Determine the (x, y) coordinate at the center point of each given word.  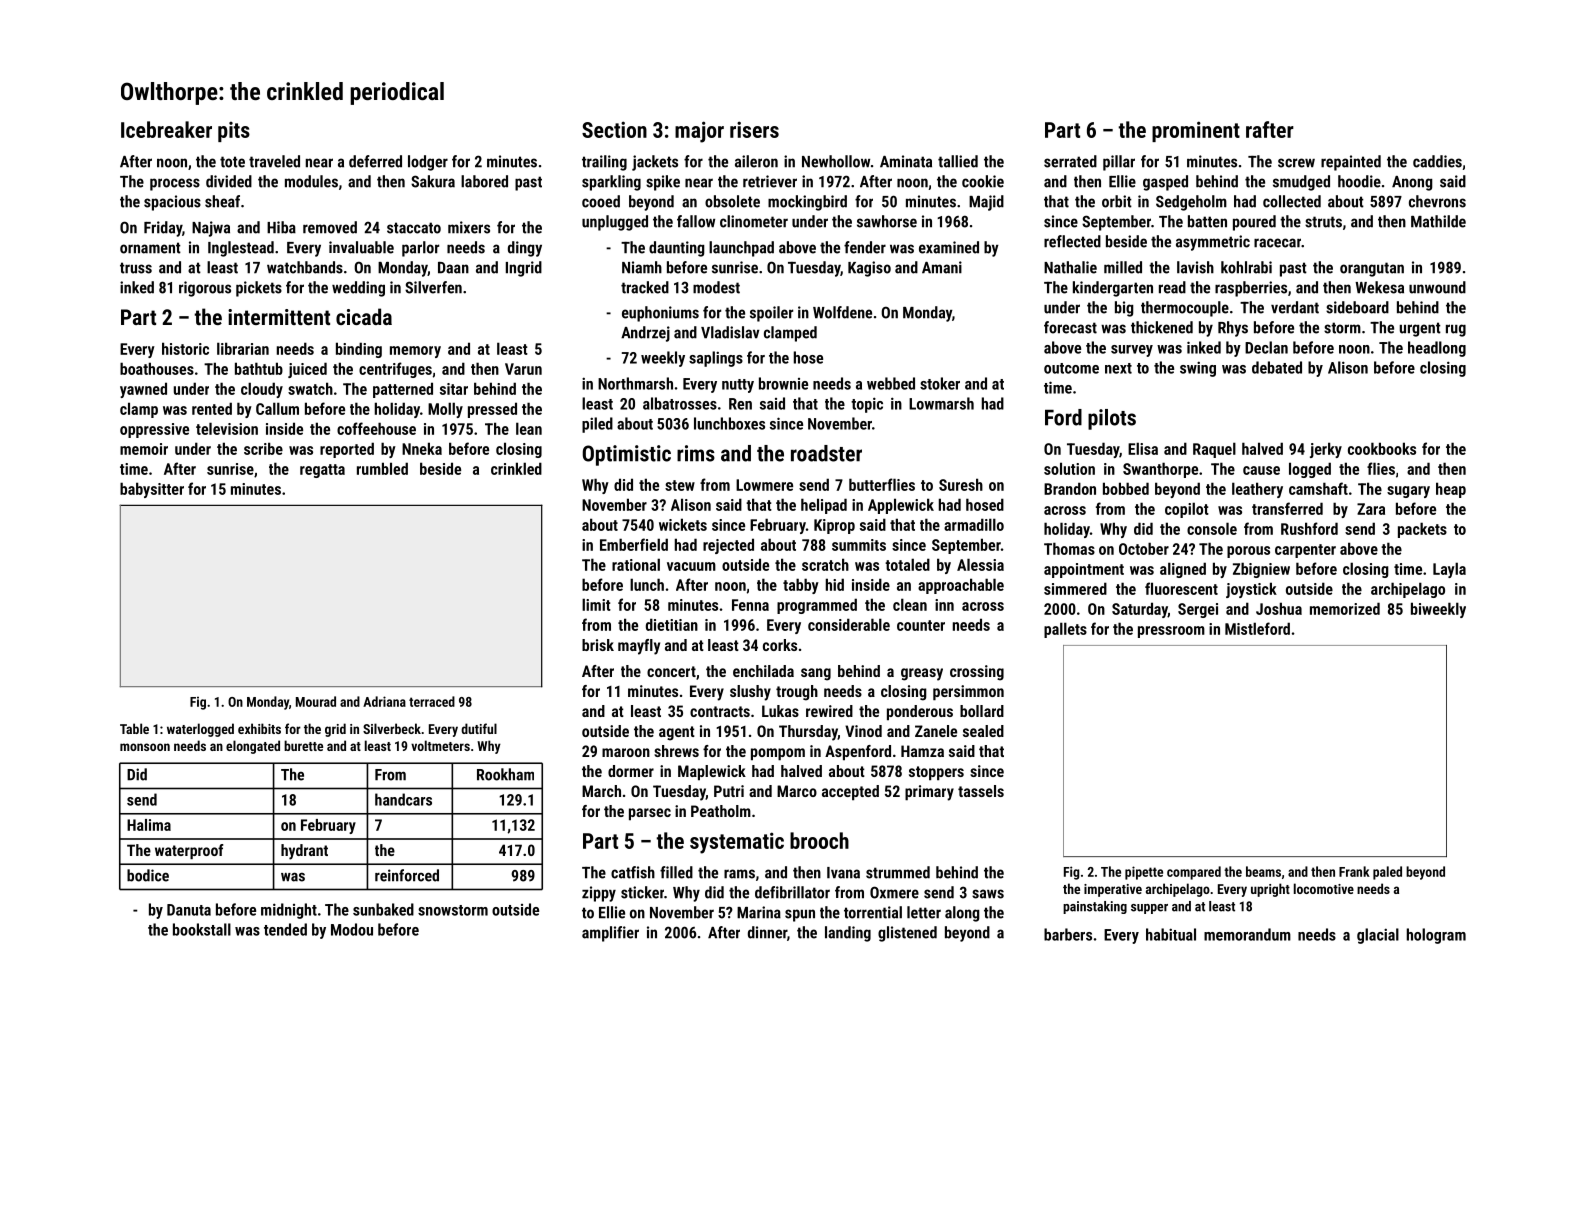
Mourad (316, 701)
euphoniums (660, 314)
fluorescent (1181, 588)
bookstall (202, 929)
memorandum (1247, 934)
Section (614, 129)
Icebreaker (166, 129)
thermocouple (1185, 309)
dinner (767, 932)
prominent (1196, 131)
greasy (922, 674)
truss (136, 268)
